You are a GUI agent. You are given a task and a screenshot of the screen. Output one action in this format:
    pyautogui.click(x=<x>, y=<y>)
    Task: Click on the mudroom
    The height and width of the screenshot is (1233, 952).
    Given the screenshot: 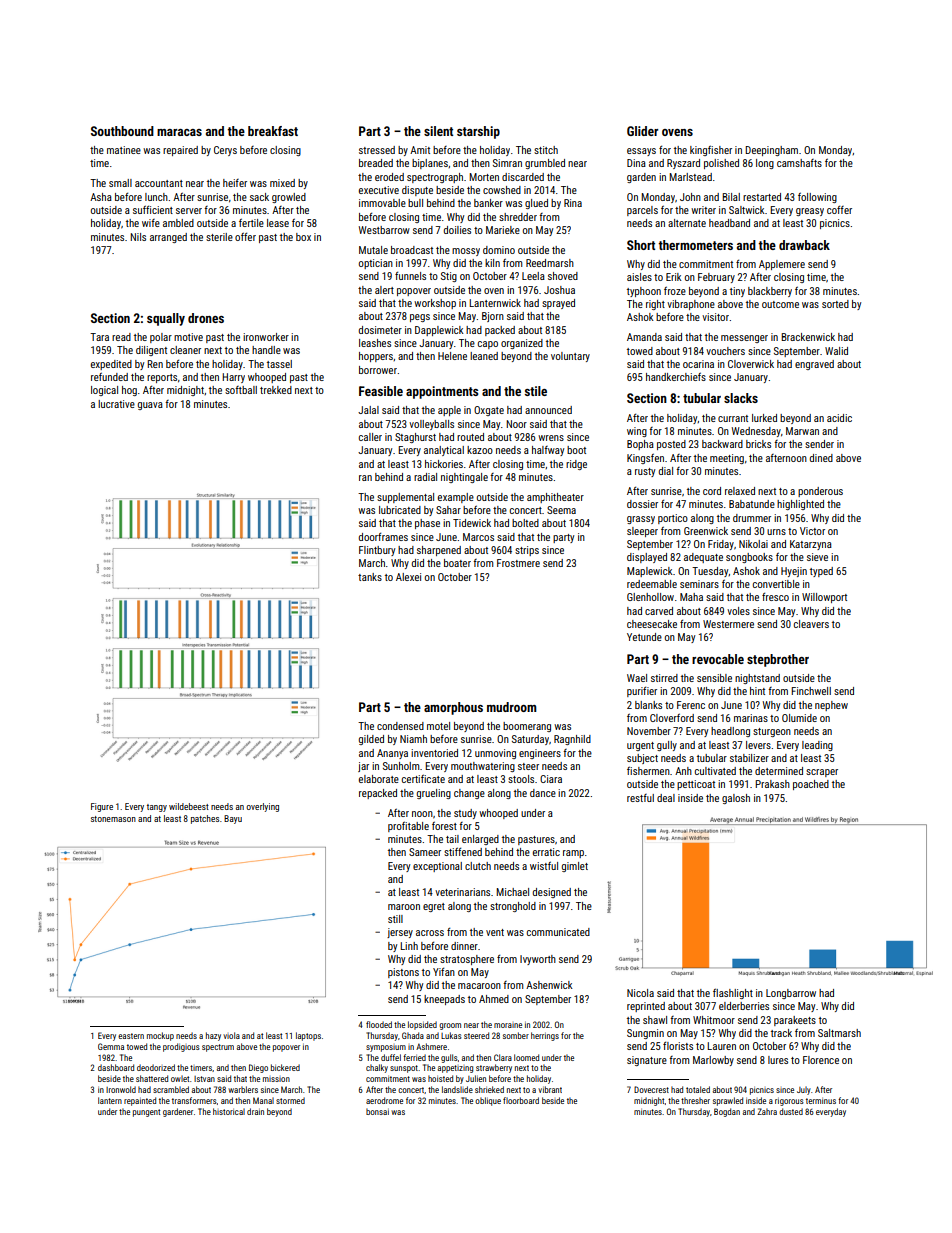 What is the action you would take?
    pyautogui.click(x=512, y=707)
